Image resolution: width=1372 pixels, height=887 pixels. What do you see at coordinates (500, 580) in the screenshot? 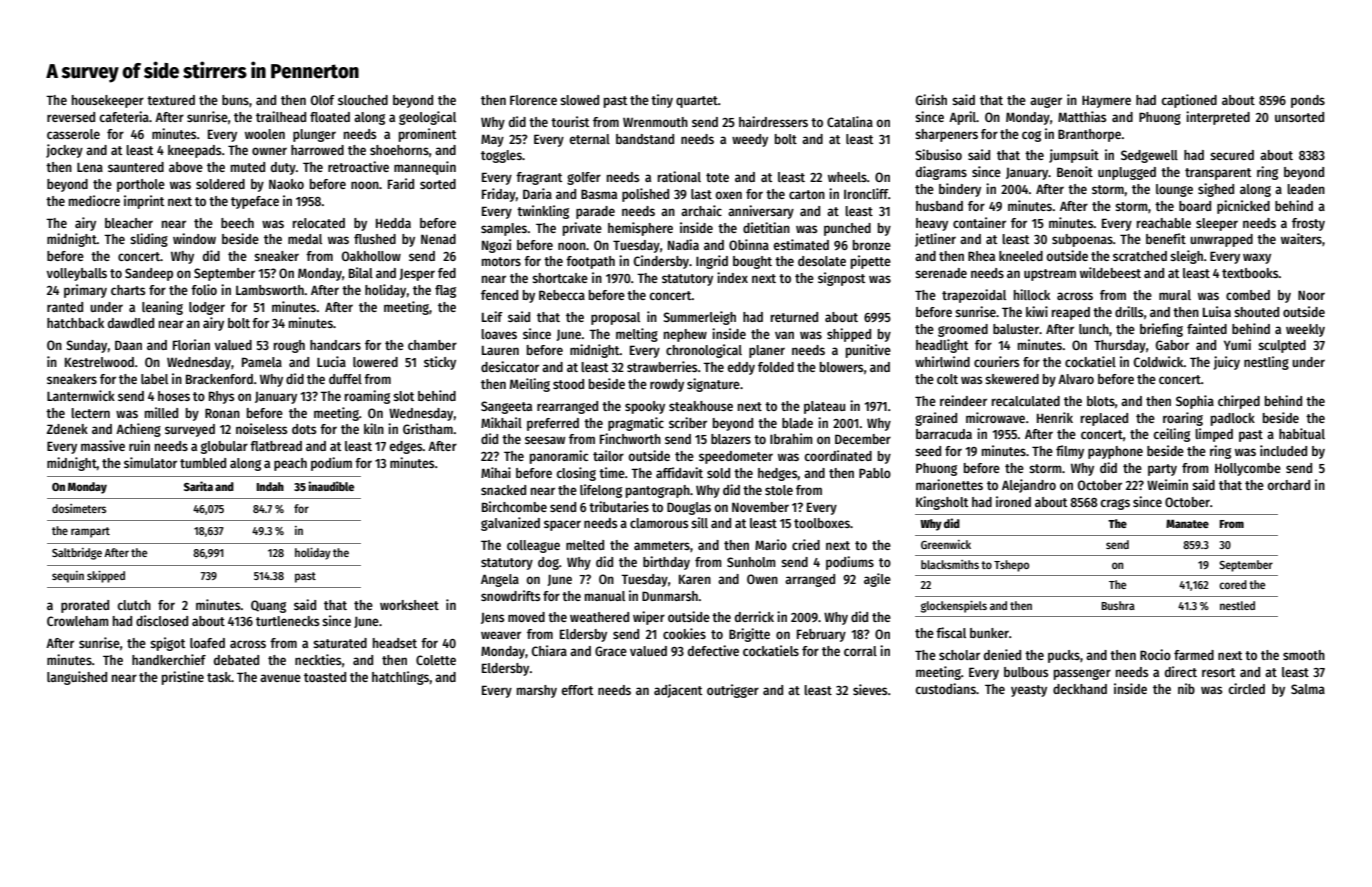
I see `Angela` at bounding box center [500, 580].
